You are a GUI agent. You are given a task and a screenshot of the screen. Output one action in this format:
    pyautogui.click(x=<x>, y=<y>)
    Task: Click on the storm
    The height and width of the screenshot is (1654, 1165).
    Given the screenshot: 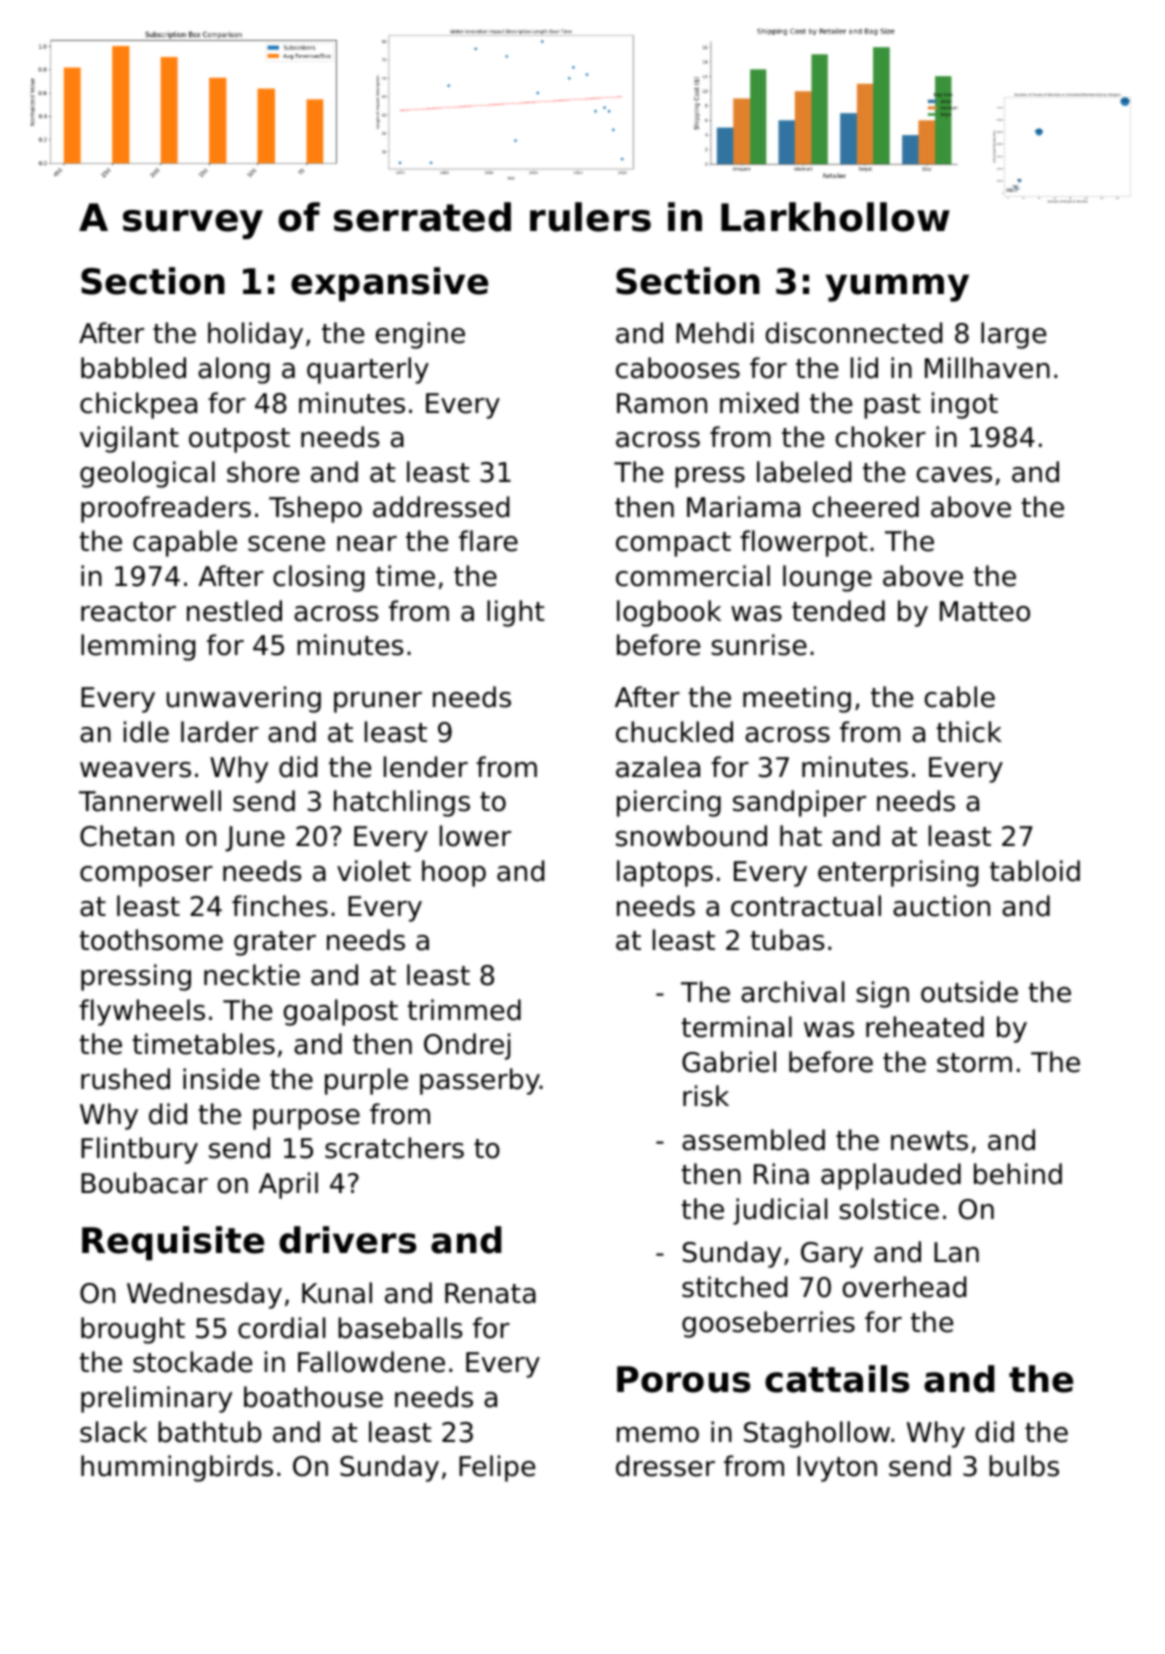 What is the action you would take?
    pyautogui.click(x=974, y=1063)
